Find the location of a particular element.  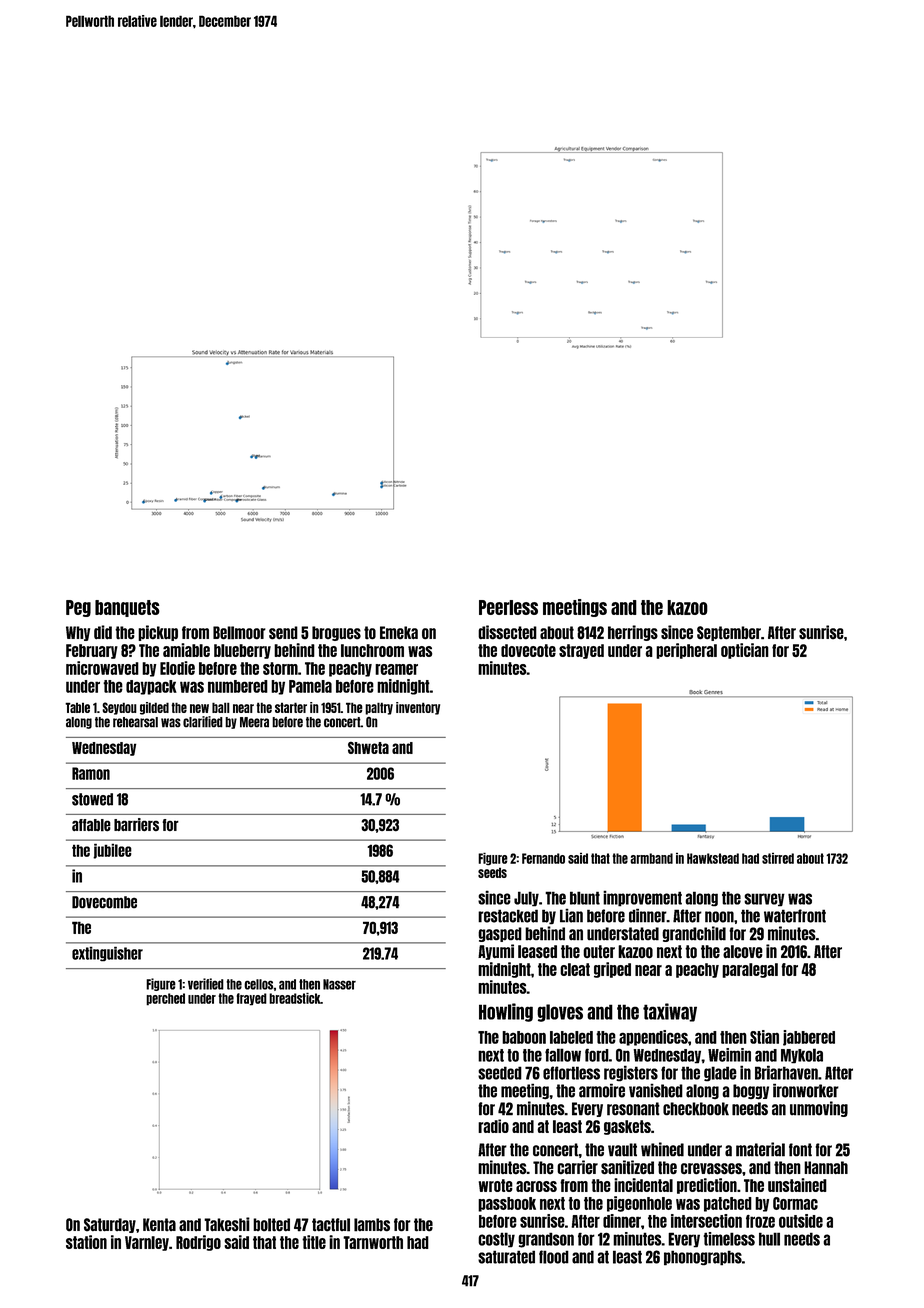

waterfront is located at coordinates (795, 916).
